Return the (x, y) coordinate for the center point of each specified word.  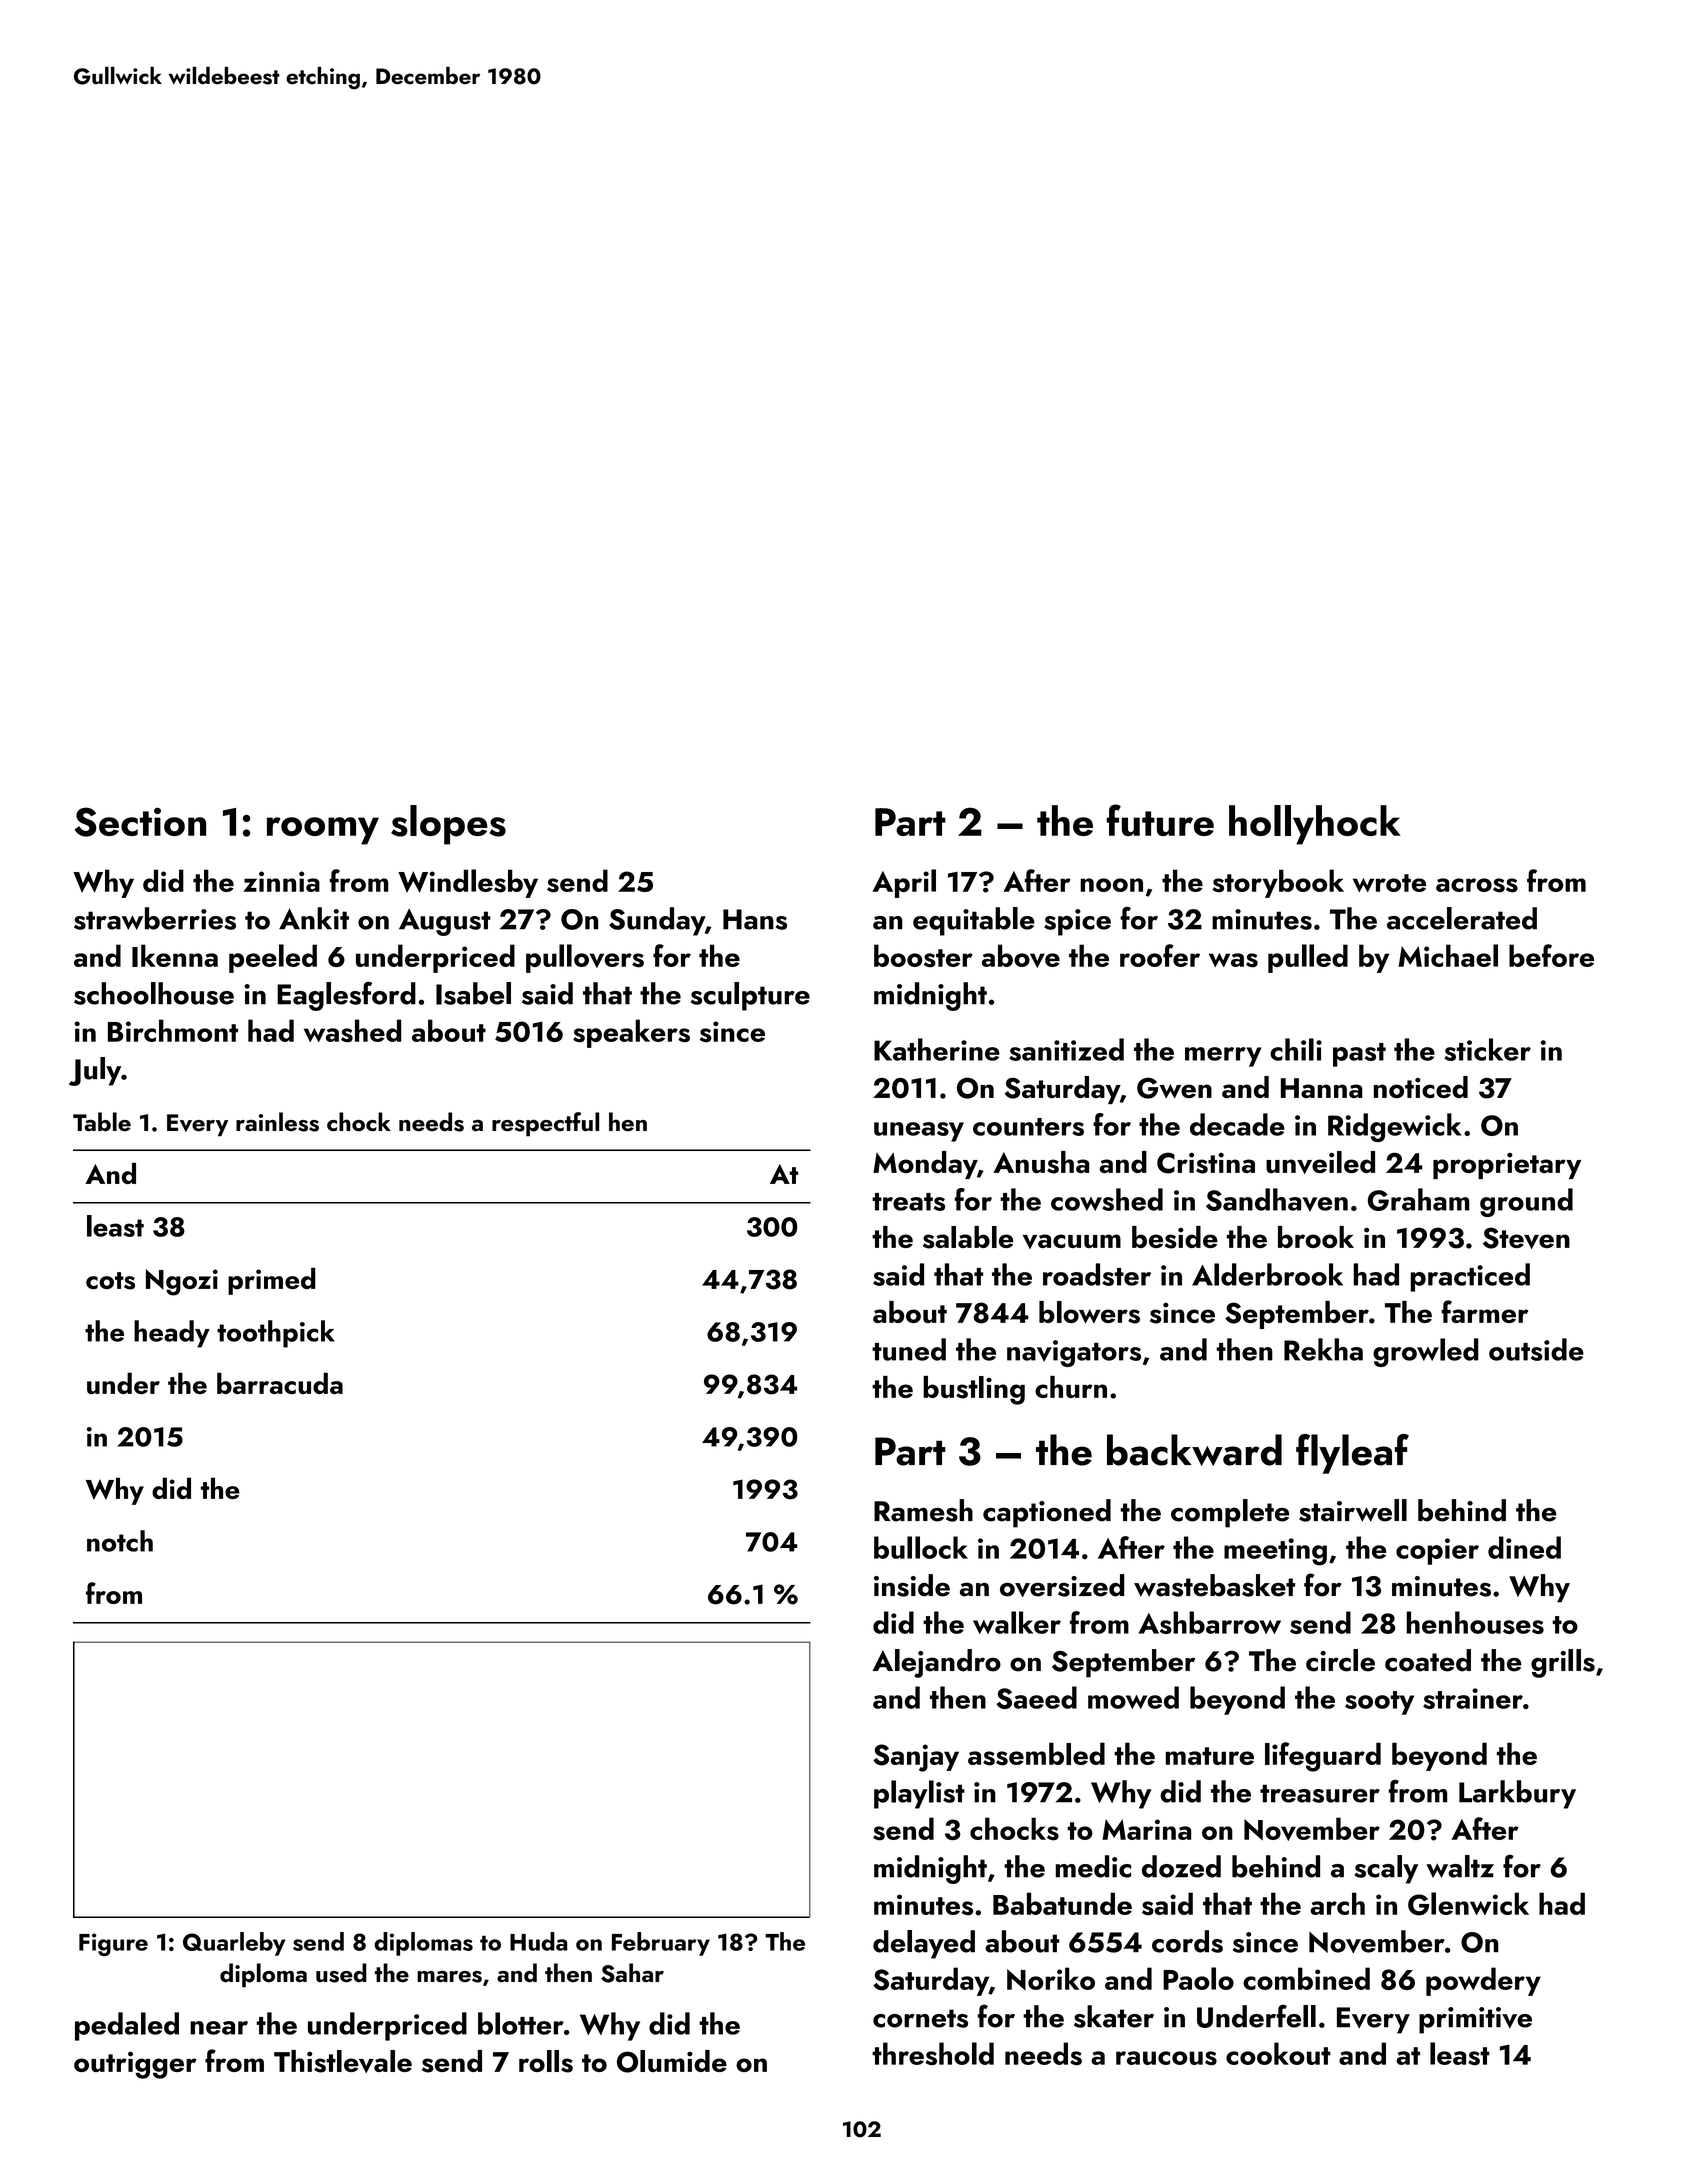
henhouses (1475, 1622)
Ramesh (923, 1510)
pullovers (585, 958)
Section (140, 822)
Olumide (672, 2061)
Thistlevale (343, 2061)
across (1477, 885)
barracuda (280, 1383)
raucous (1166, 2058)
